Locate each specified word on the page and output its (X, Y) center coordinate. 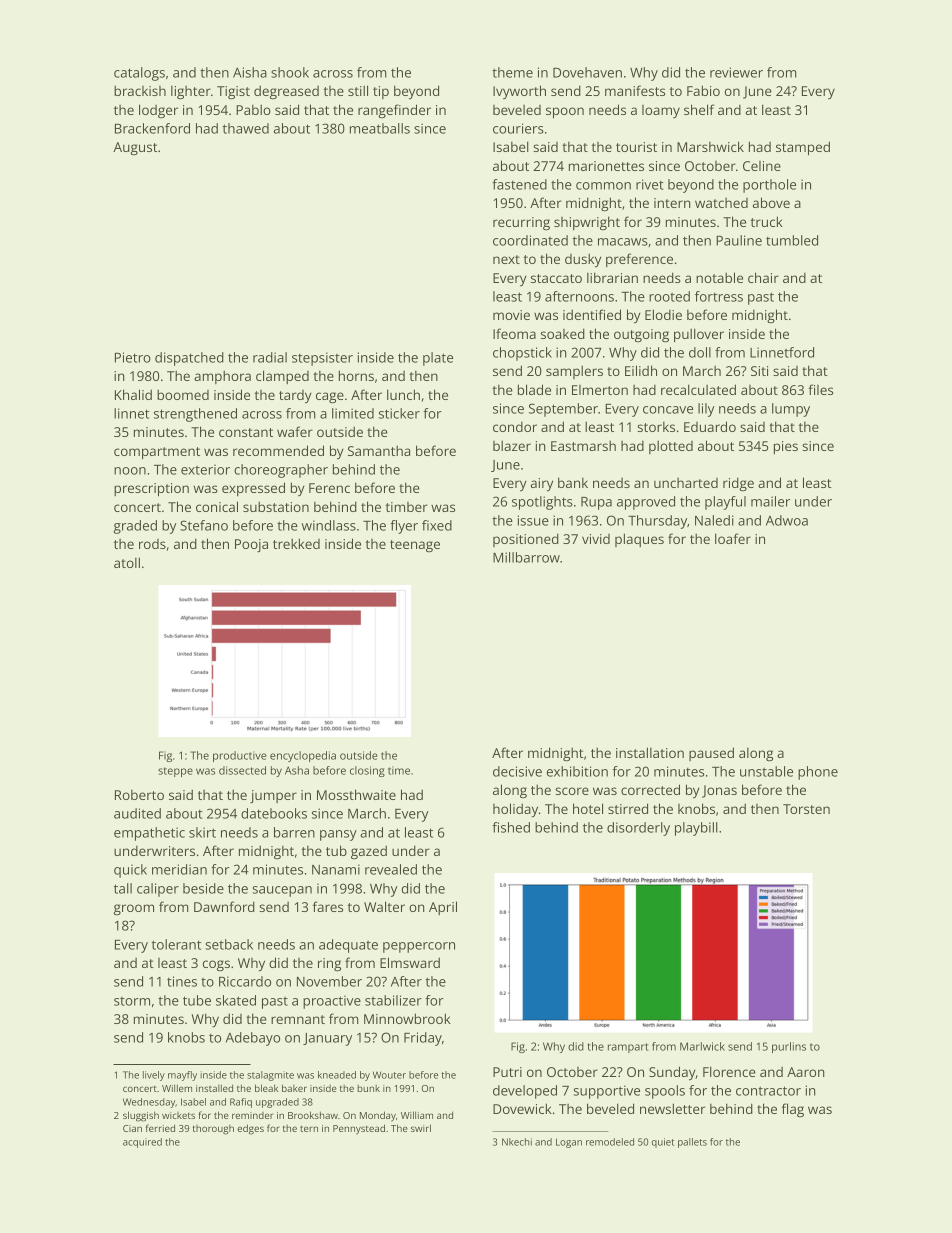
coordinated (530, 240)
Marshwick (710, 146)
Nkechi (517, 1142)
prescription (151, 490)
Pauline (739, 240)
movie (511, 315)
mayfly (182, 1076)
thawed (246, 128)
